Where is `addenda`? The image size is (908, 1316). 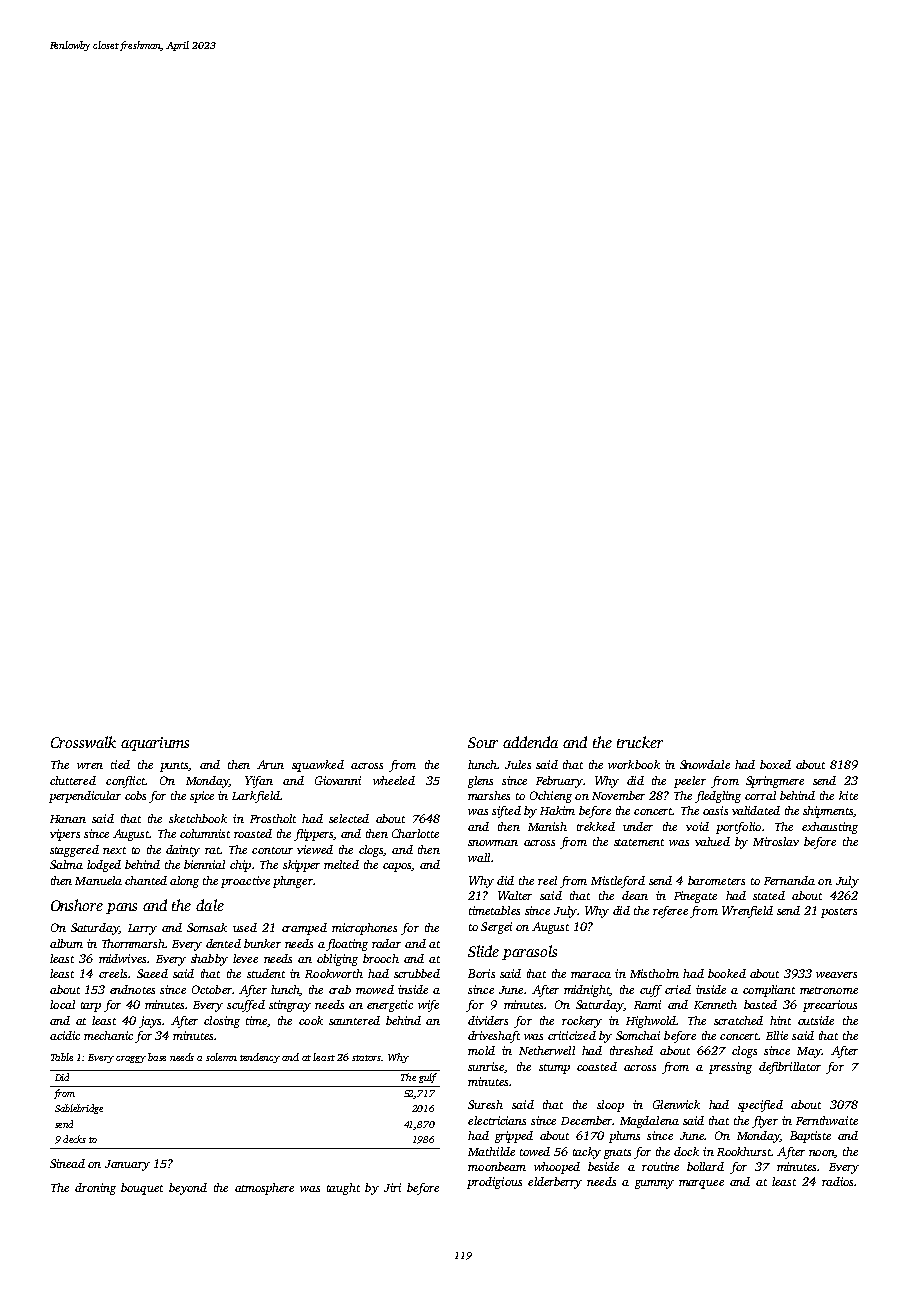 addenda is located at coordinates (530, 742).
